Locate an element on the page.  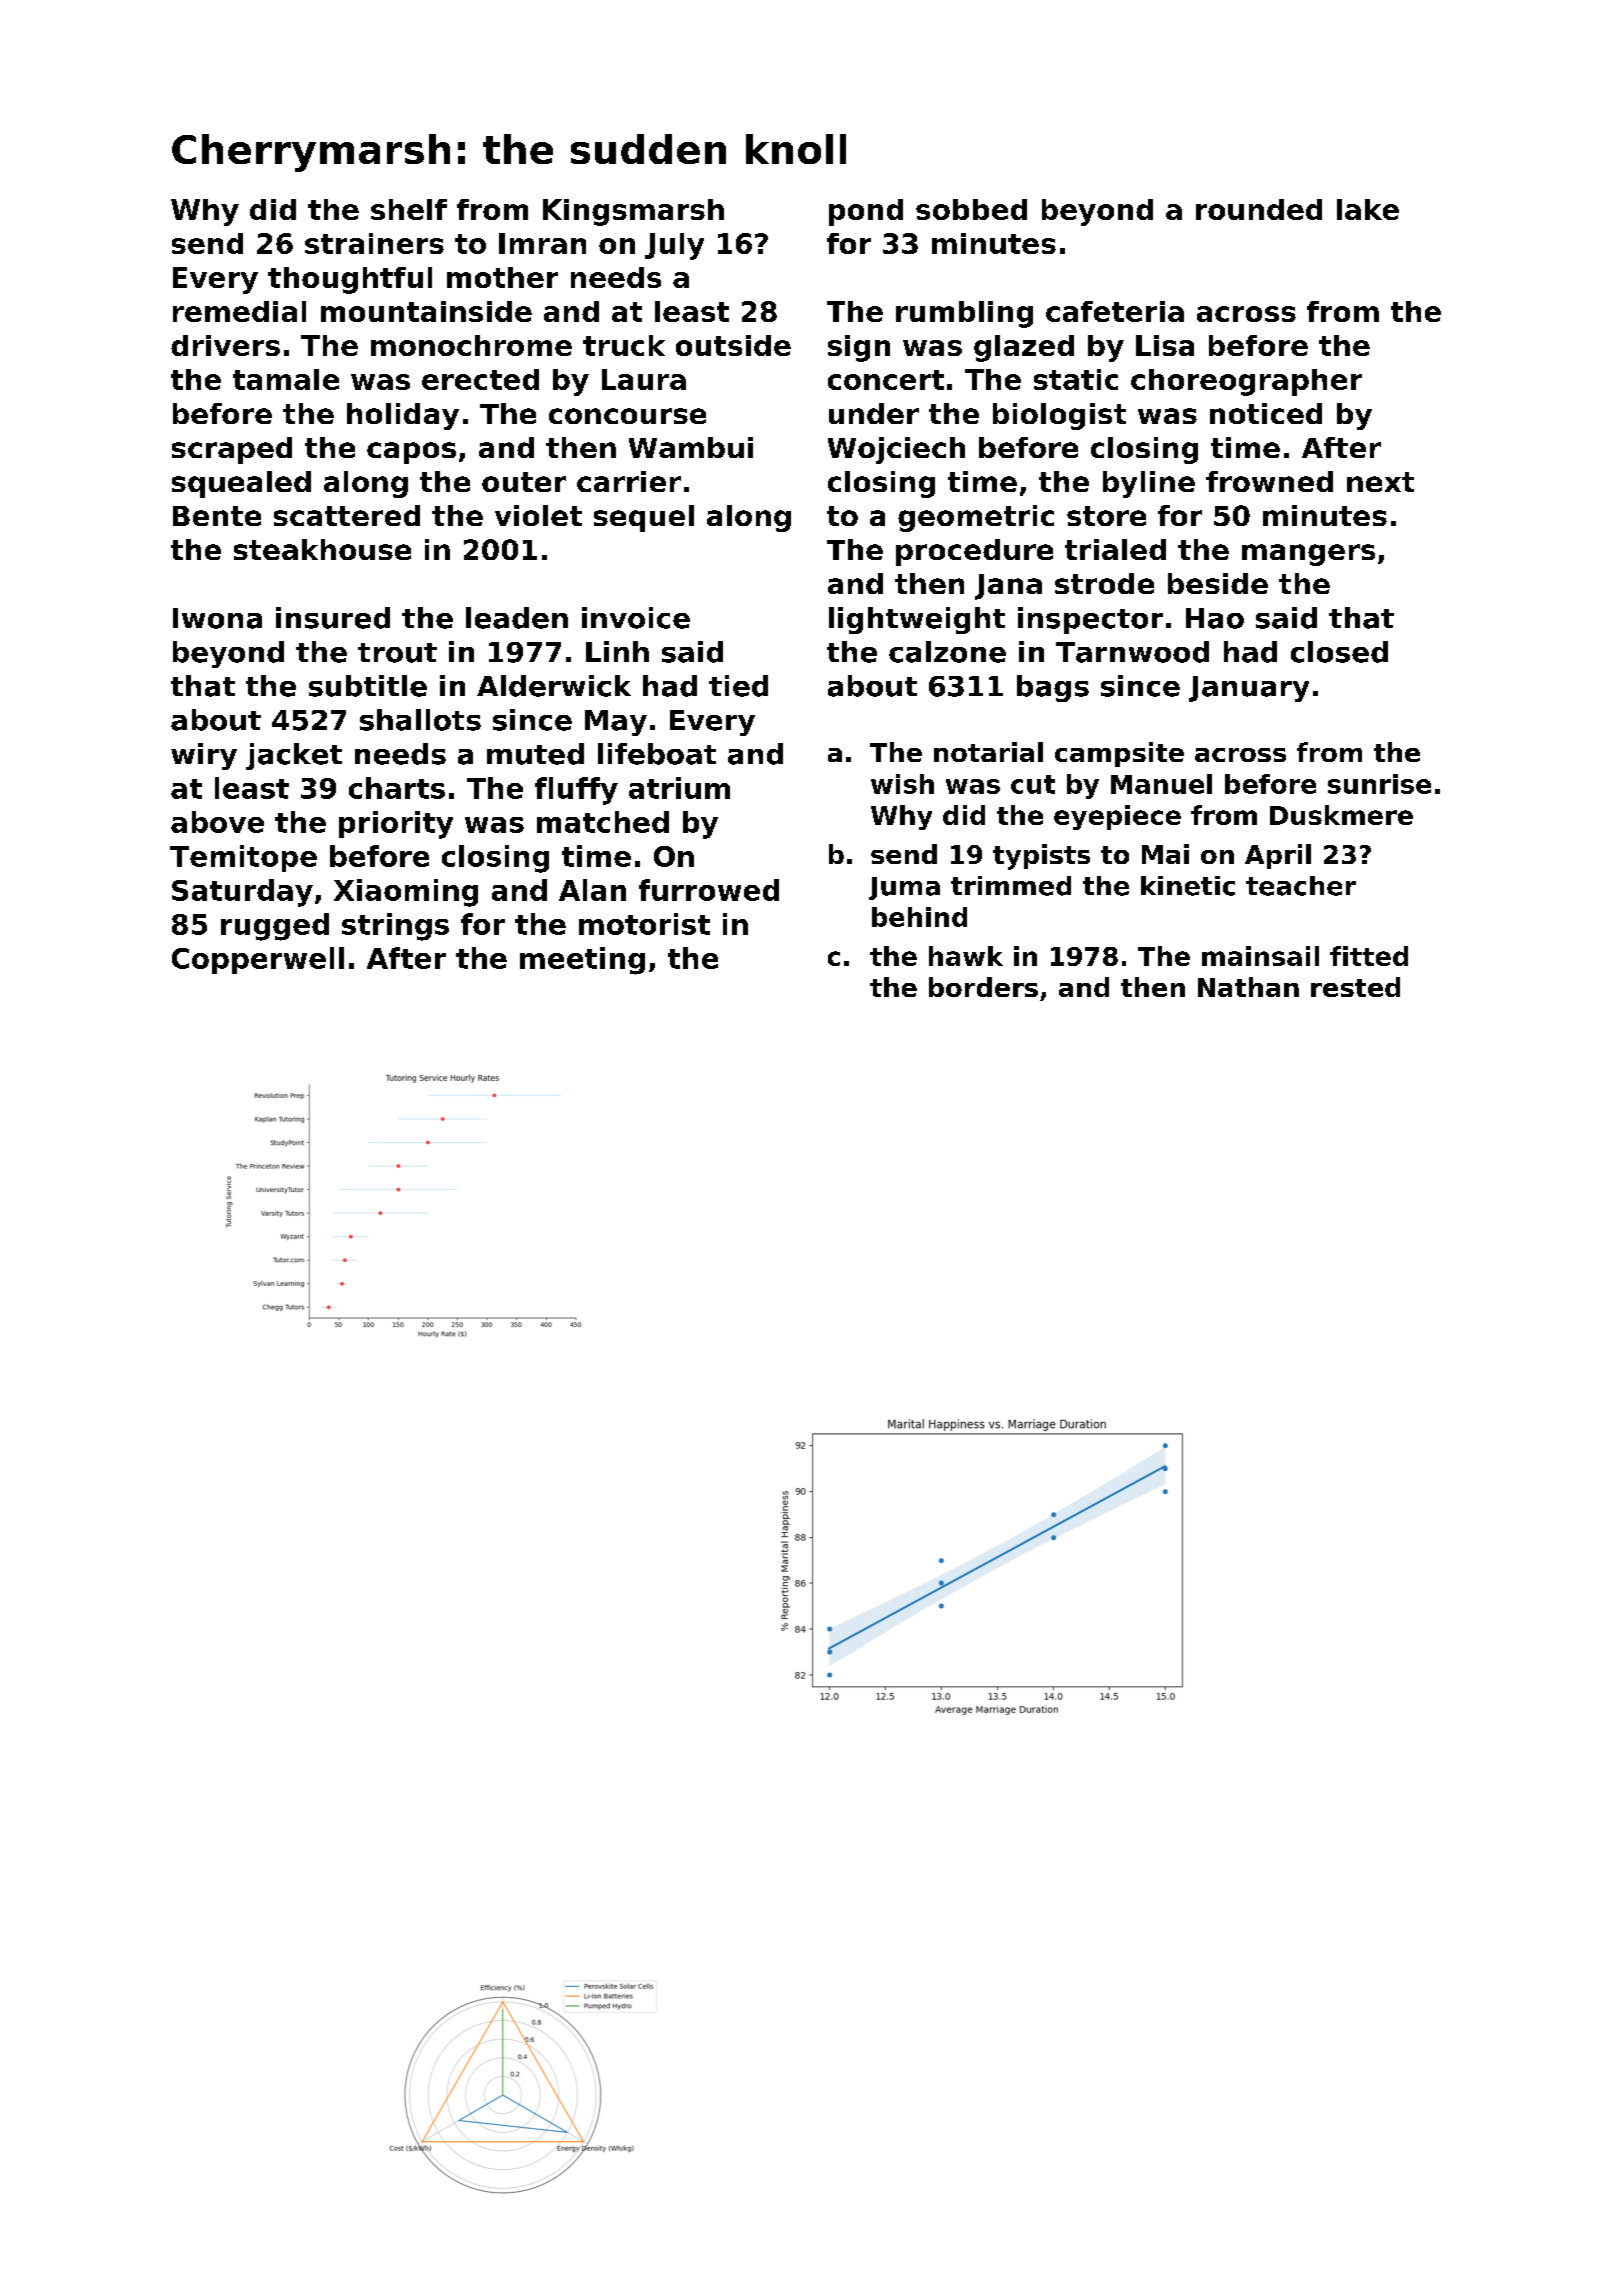
fluffy is located at coordinates (576, 791).
